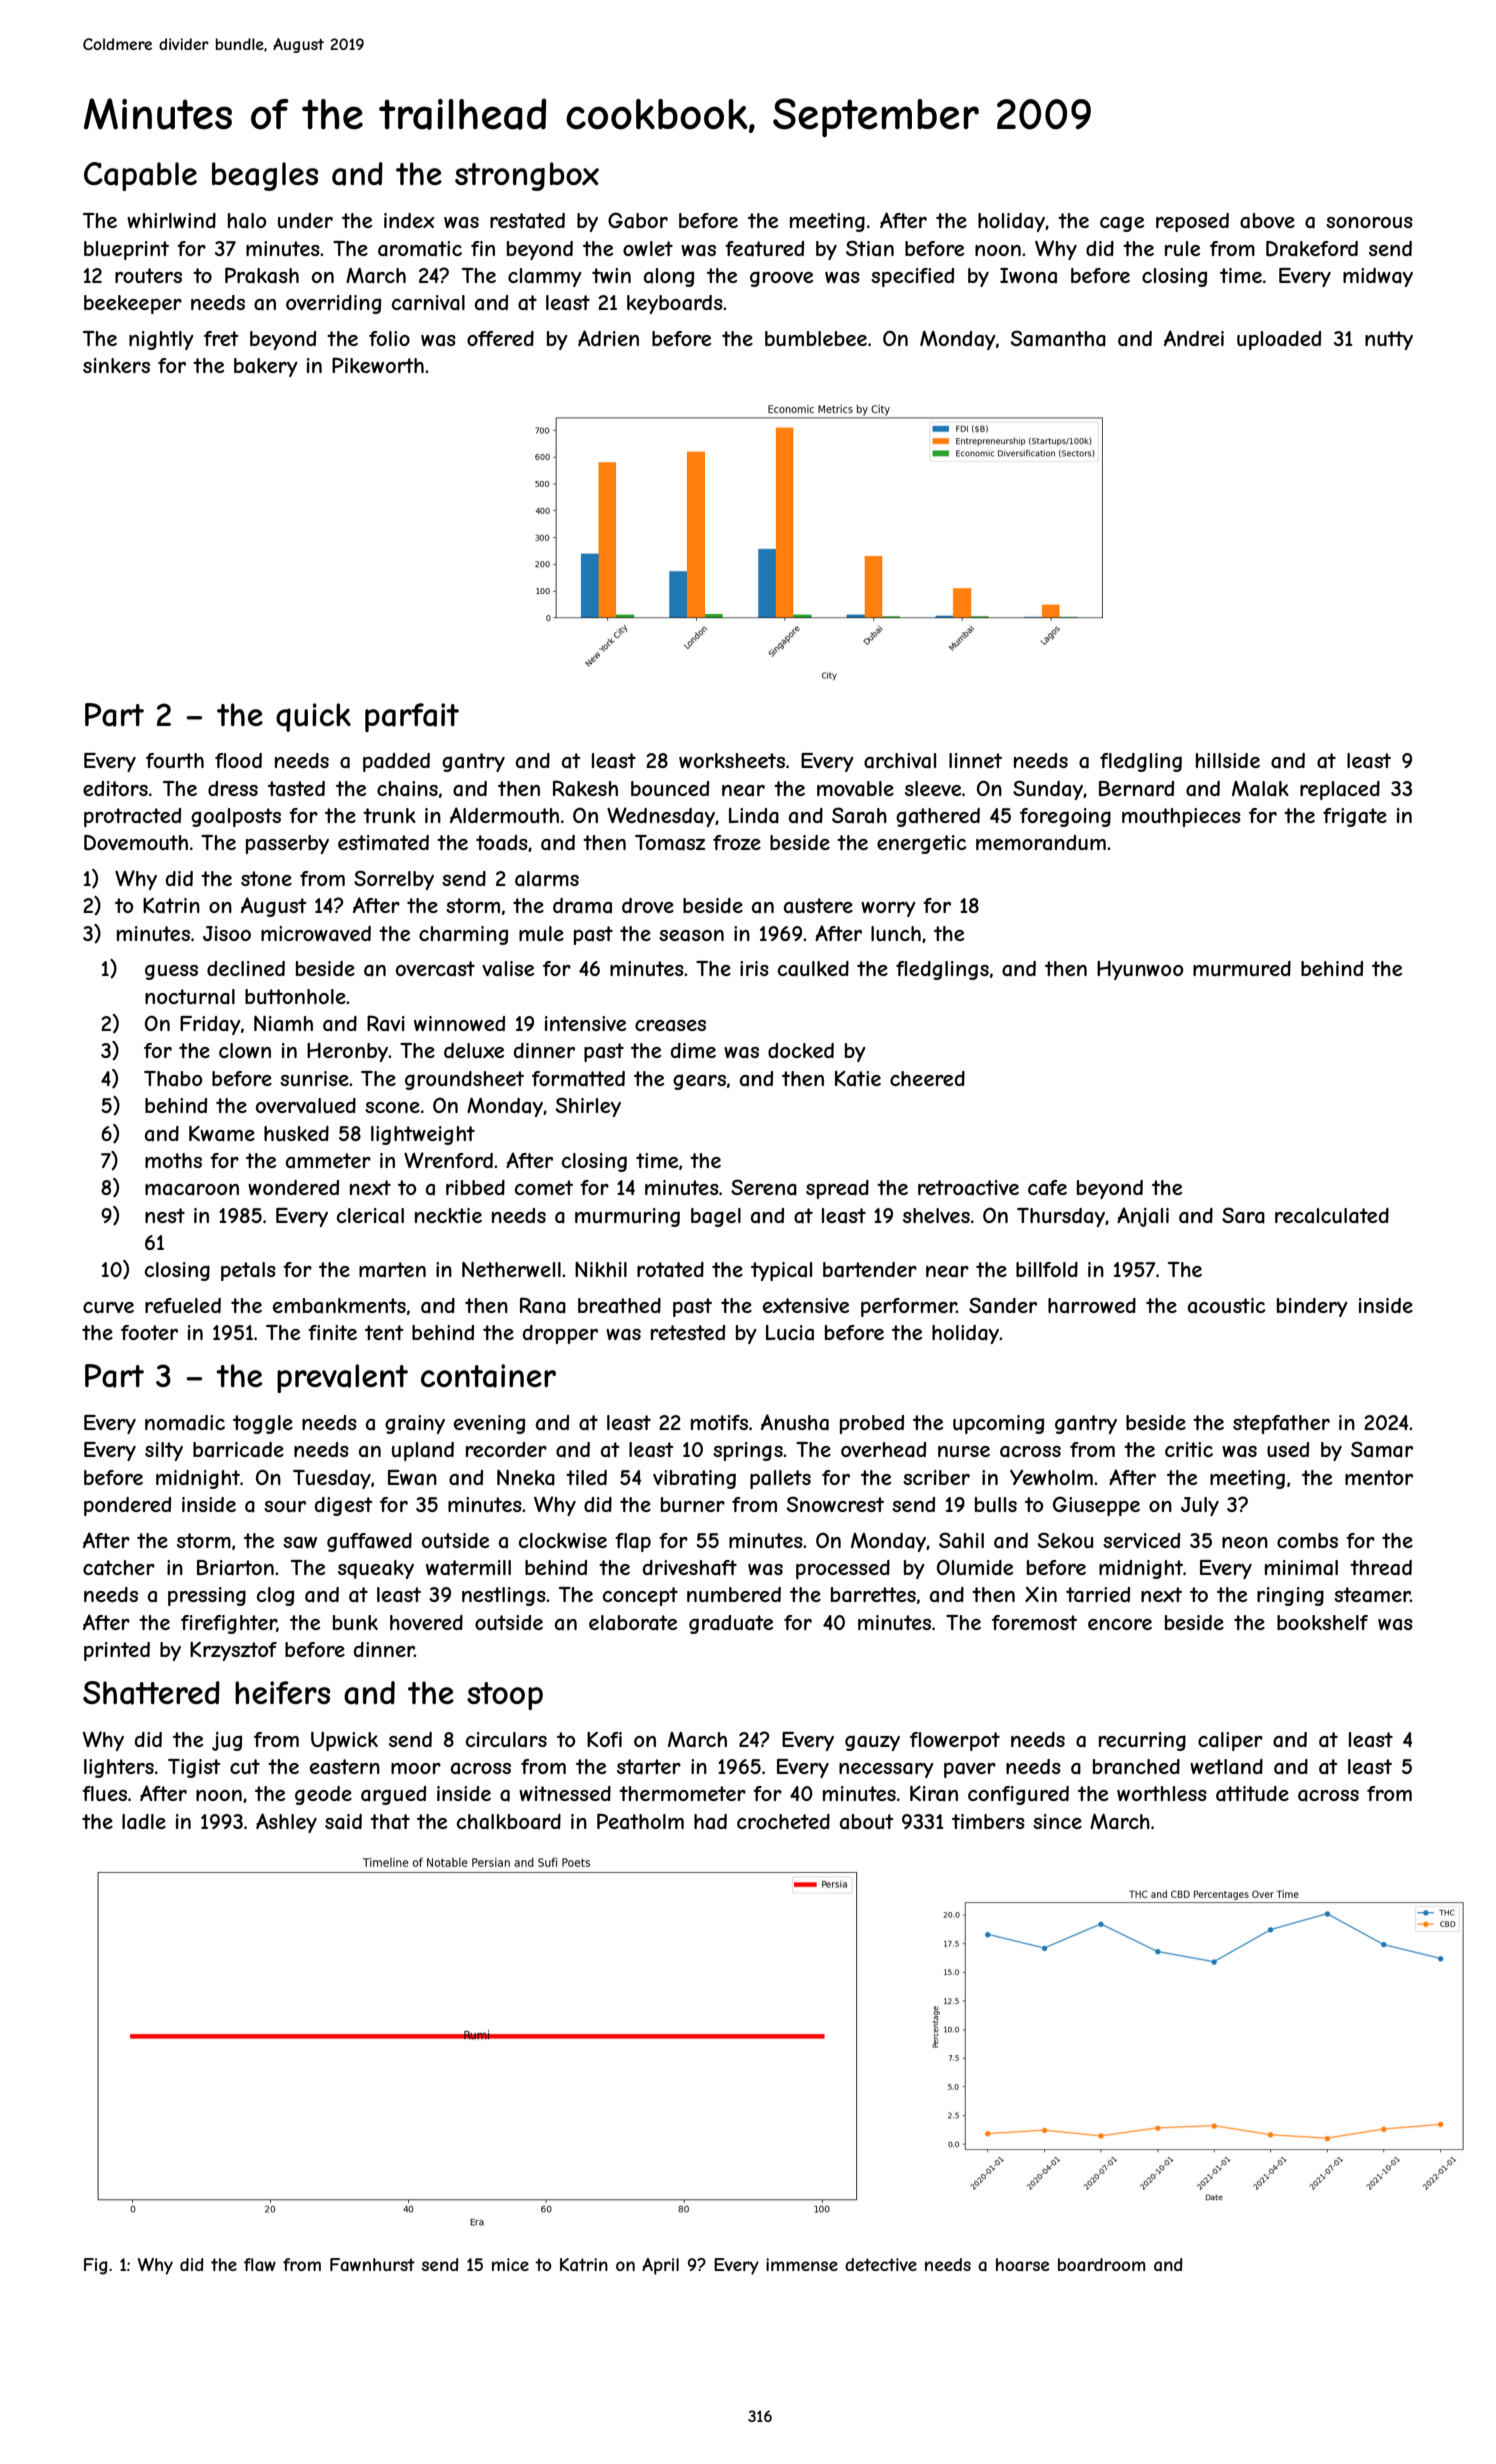  What do you see at coordinates (409, 220) in the image?
I see `index` at bounding box center [409, 220].
